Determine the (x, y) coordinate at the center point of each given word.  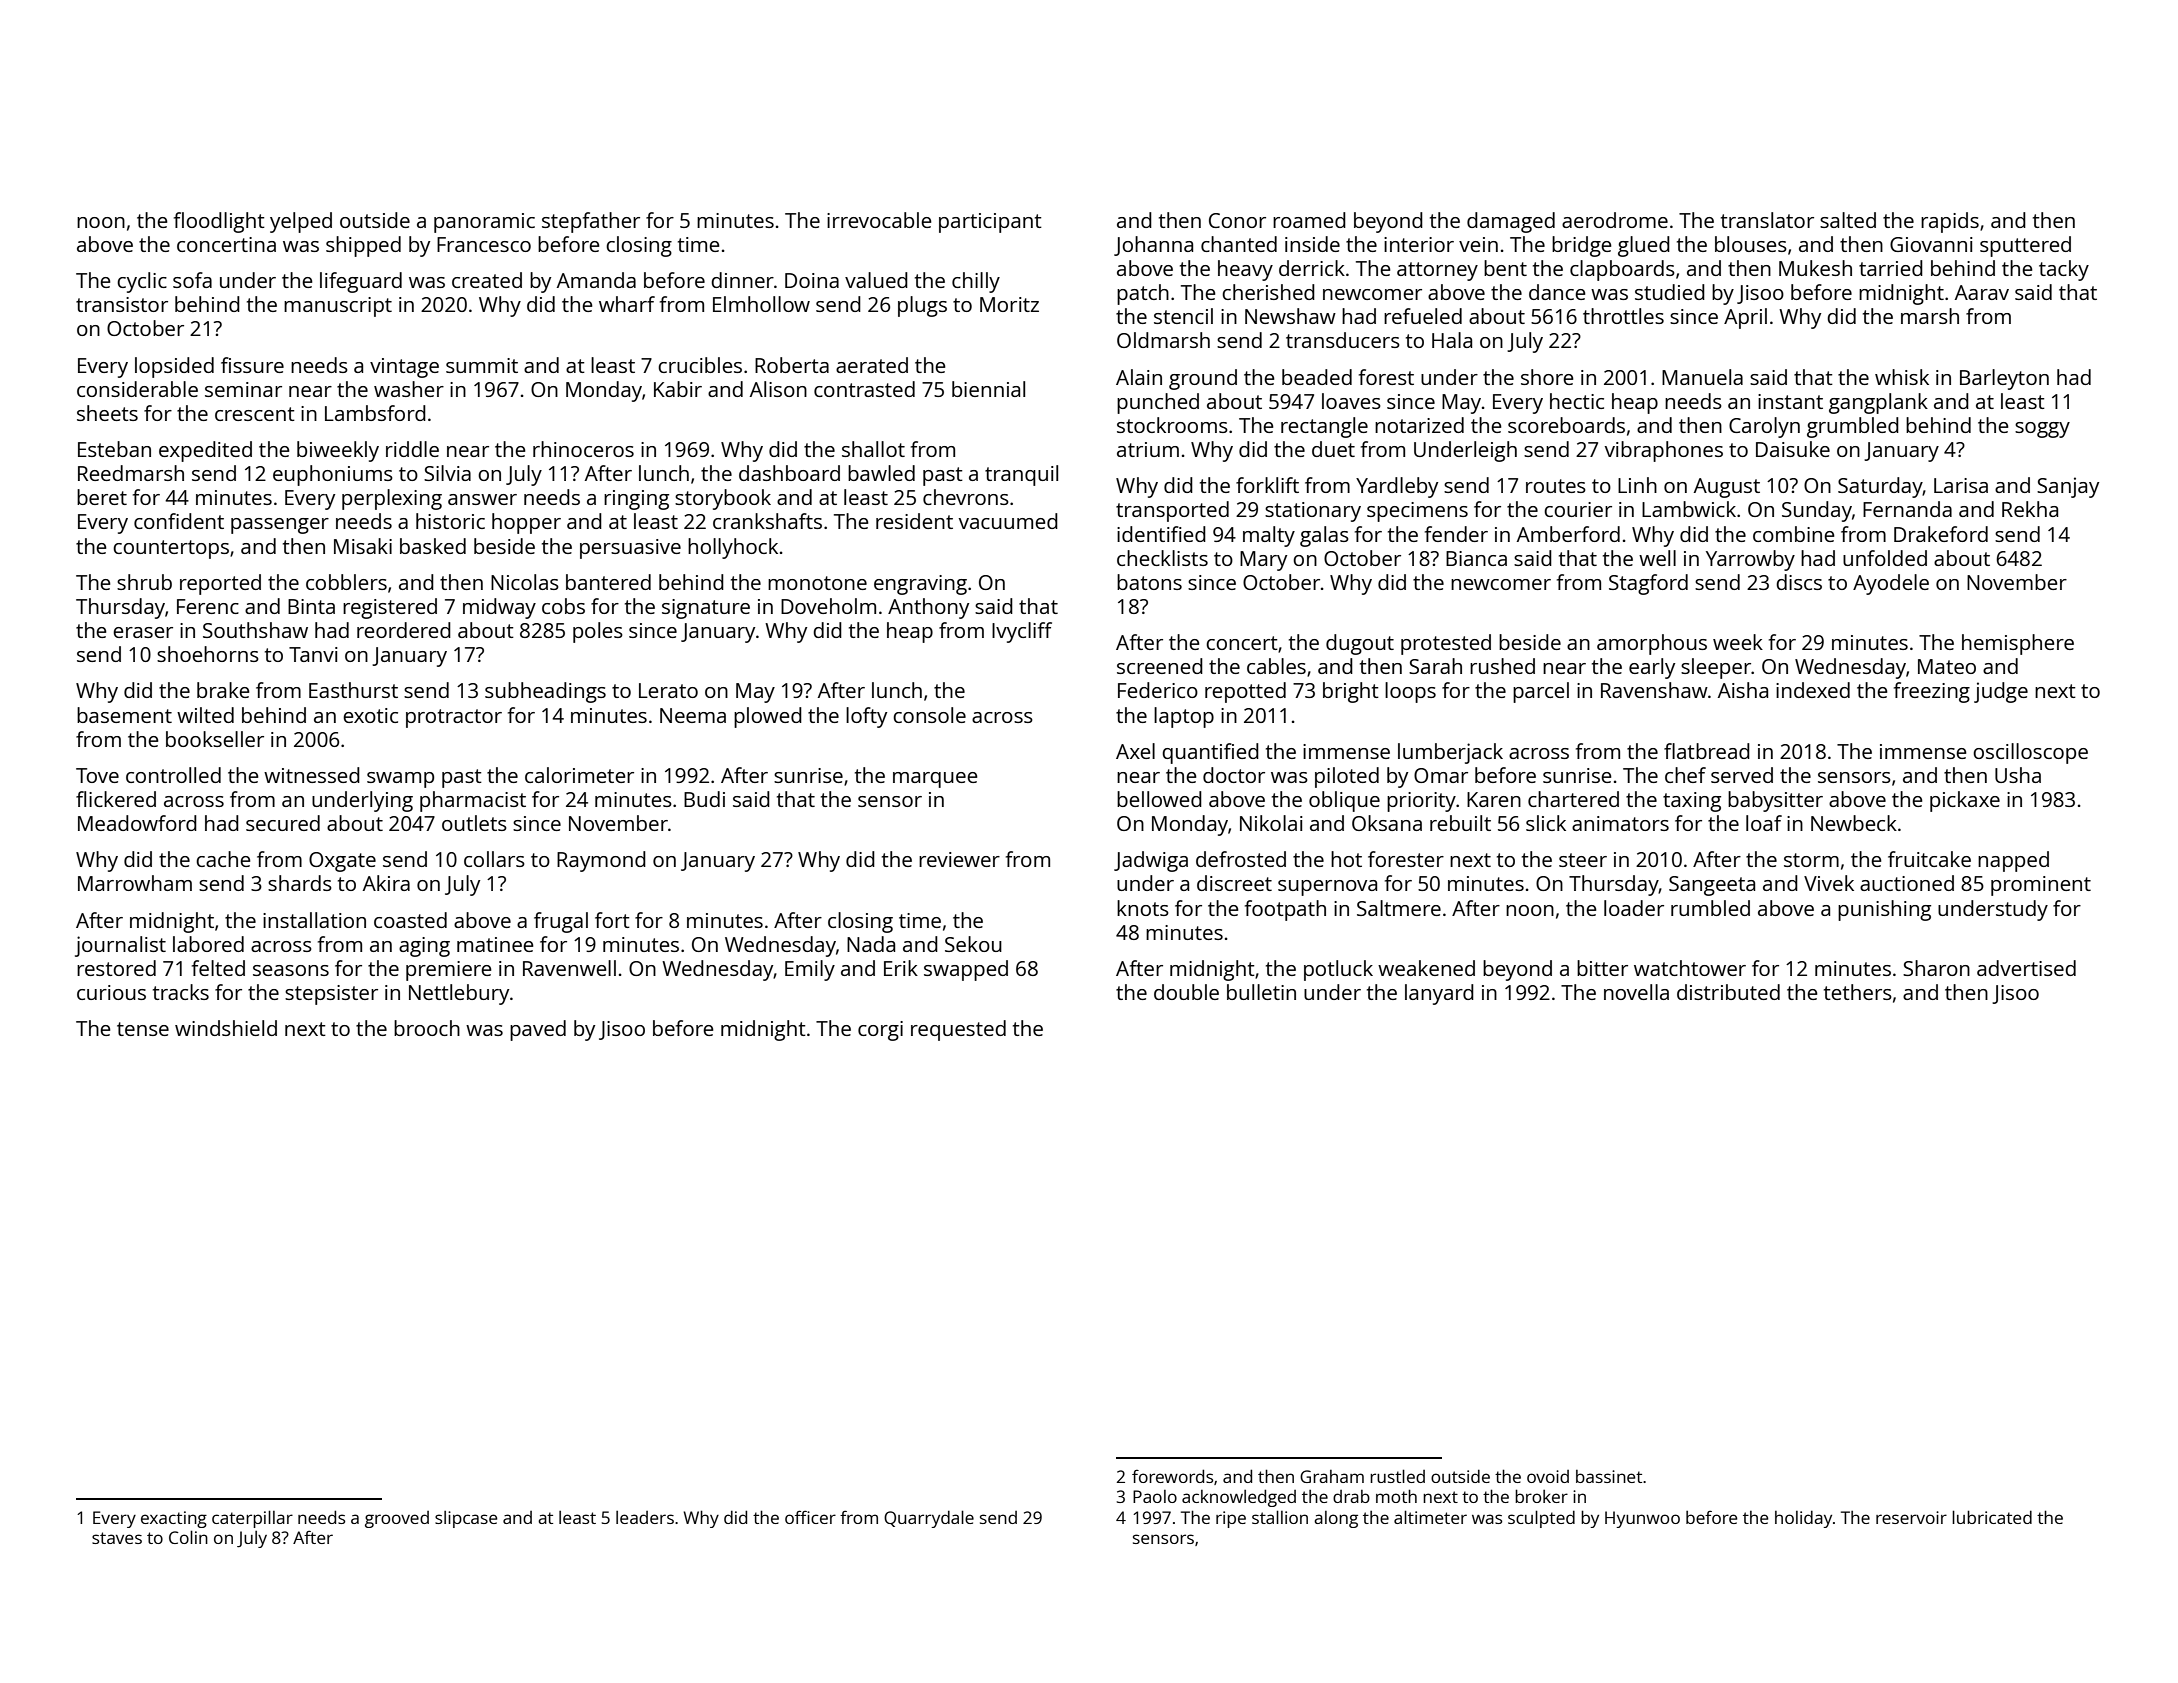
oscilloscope (2030, 753)
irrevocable (879, 220)
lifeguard (361, 282)
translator (1767, 220)
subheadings (545, 692)
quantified (1210, 753)
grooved (397, 1519)
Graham (1332, 1476)
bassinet (1609, 1476)
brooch (427, 1028)
